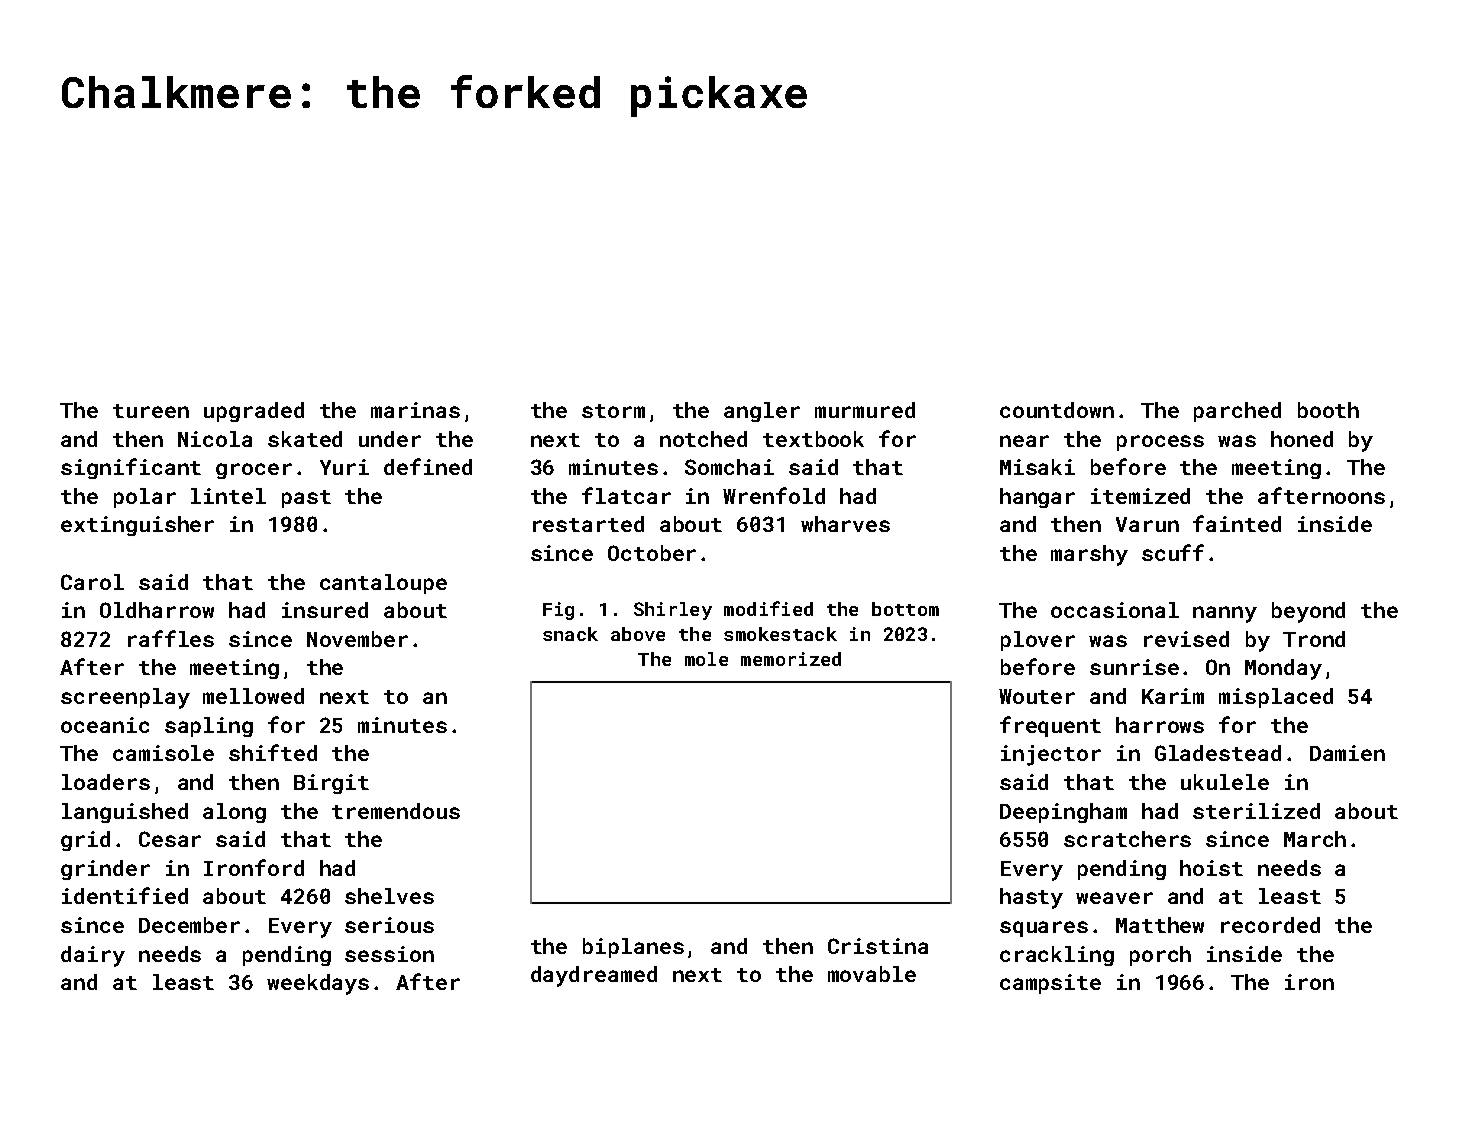 The height and width of the screenshot is (1145, 1482). What do you see at coordinates (1057, 410) in the screenshot?
I see `countdown` at bounding box center [1057, 410].
